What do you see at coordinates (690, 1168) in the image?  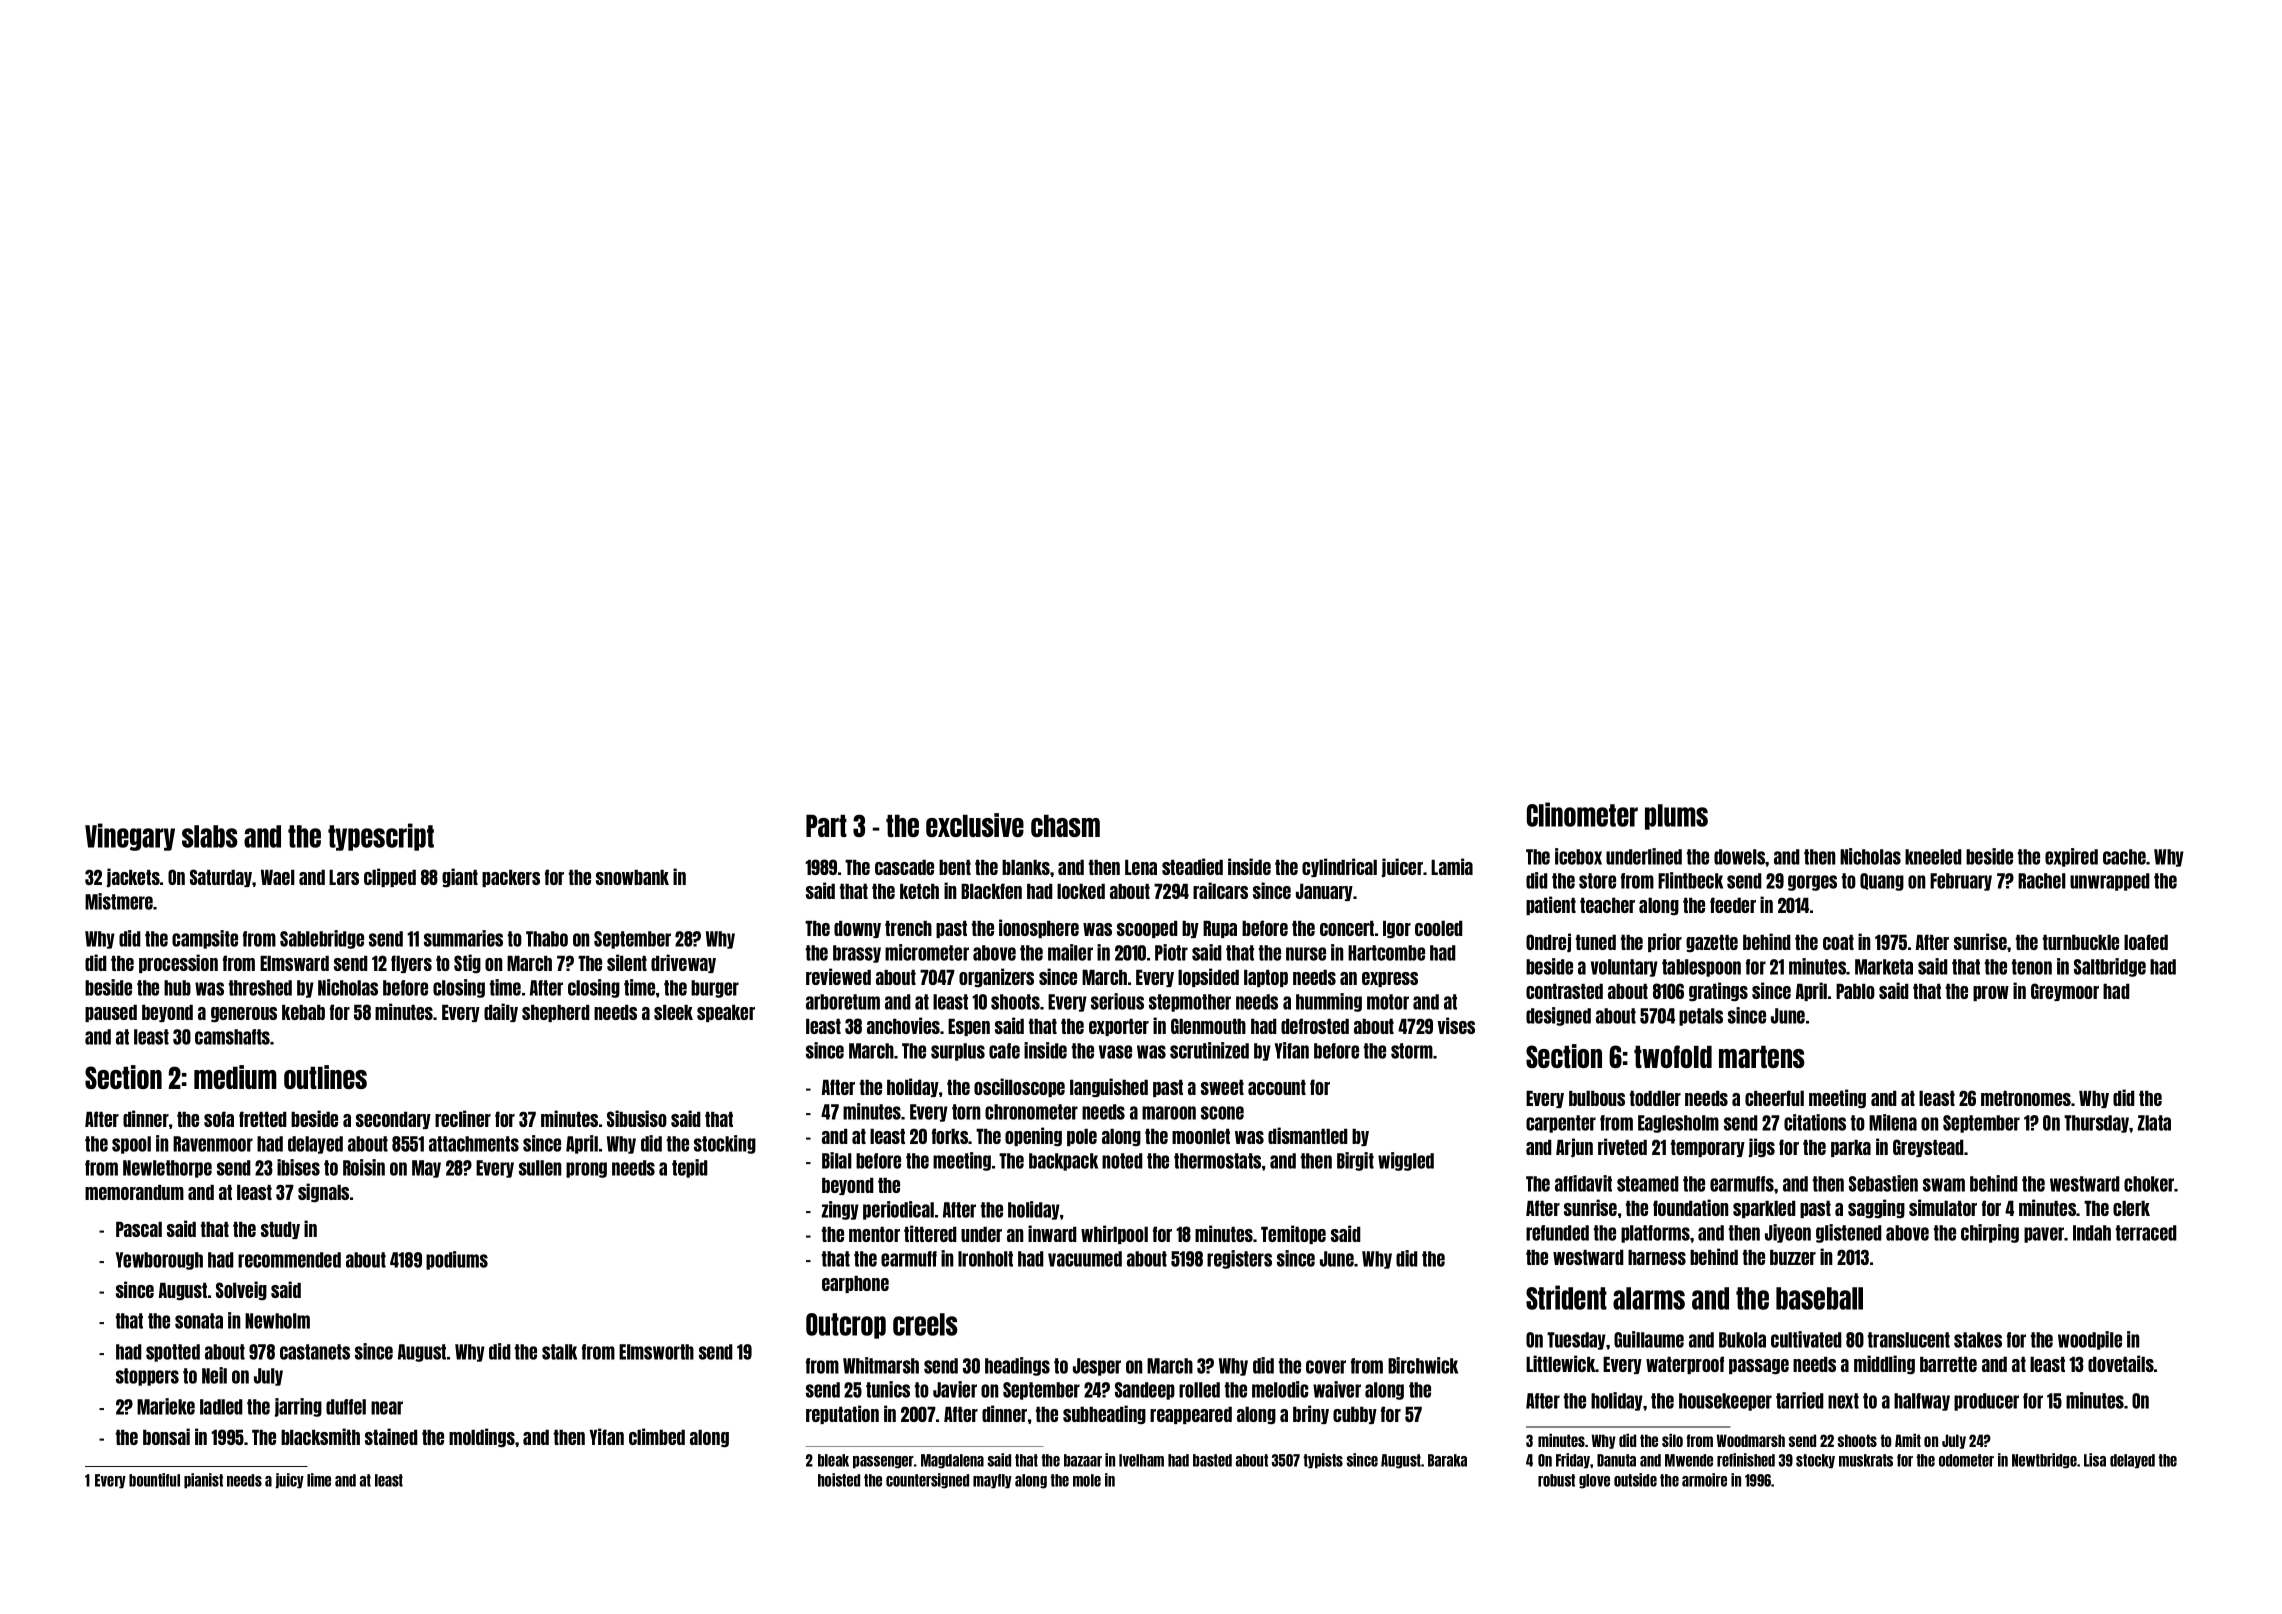 I see `tepid` at bounding box center [690, 1168].
